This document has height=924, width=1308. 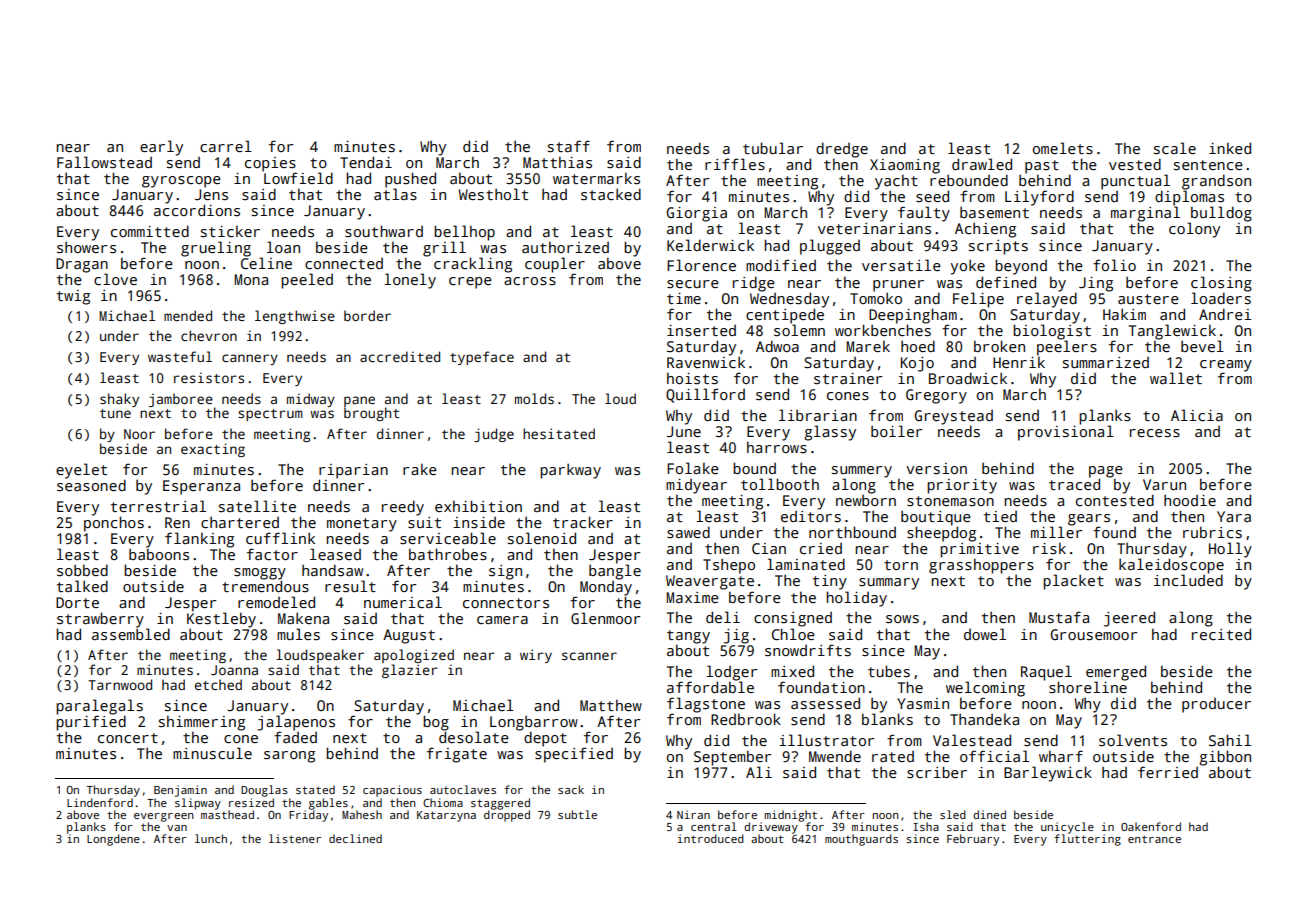 I want to click on September, so click(x=732, y=758).
